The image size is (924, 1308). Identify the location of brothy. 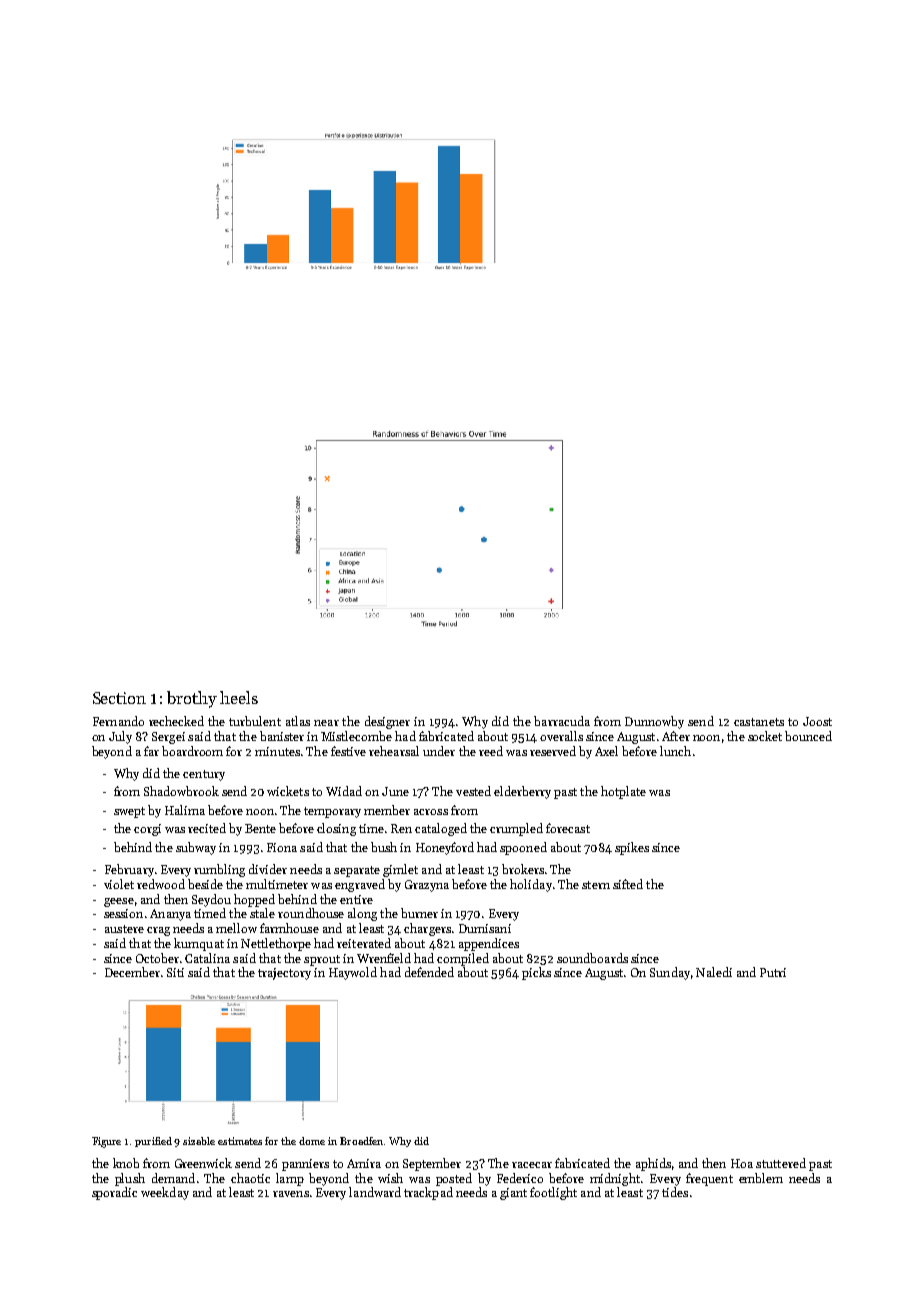
(192, 699).
